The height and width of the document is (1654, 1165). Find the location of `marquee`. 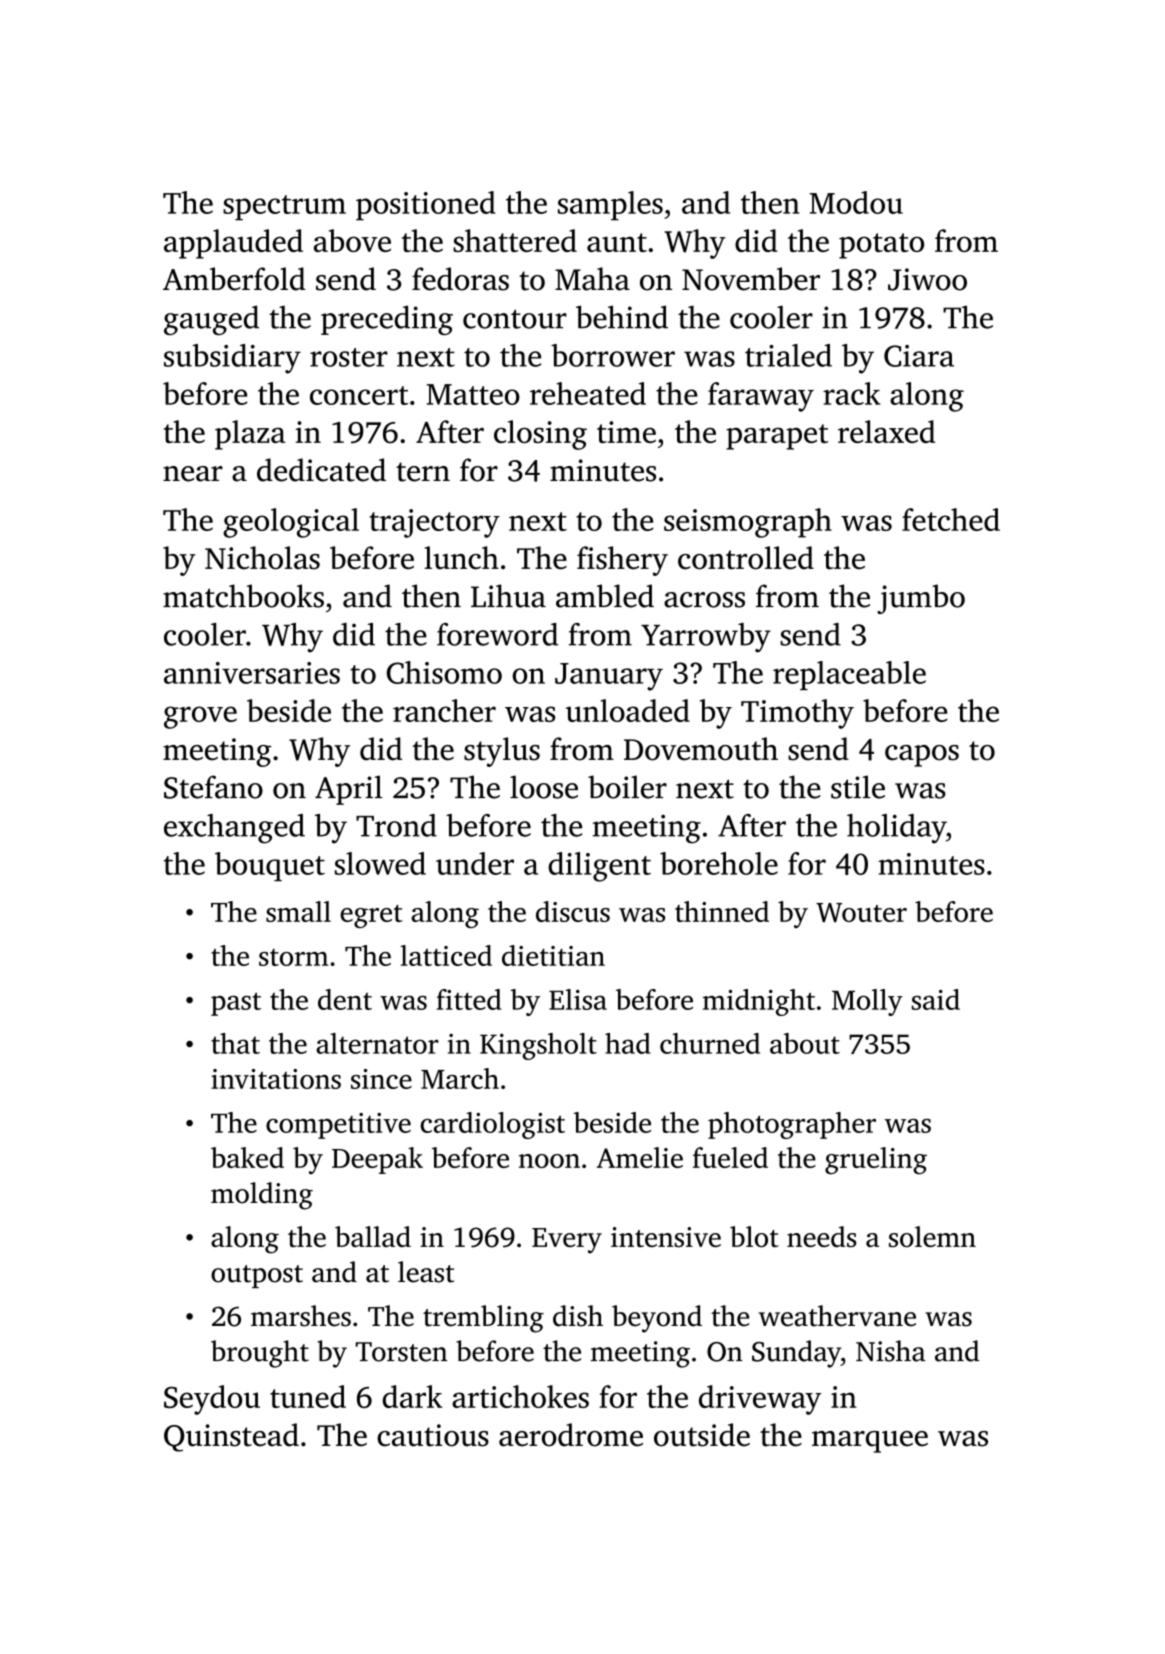

marquee is located at coordinates (870, 1442).
